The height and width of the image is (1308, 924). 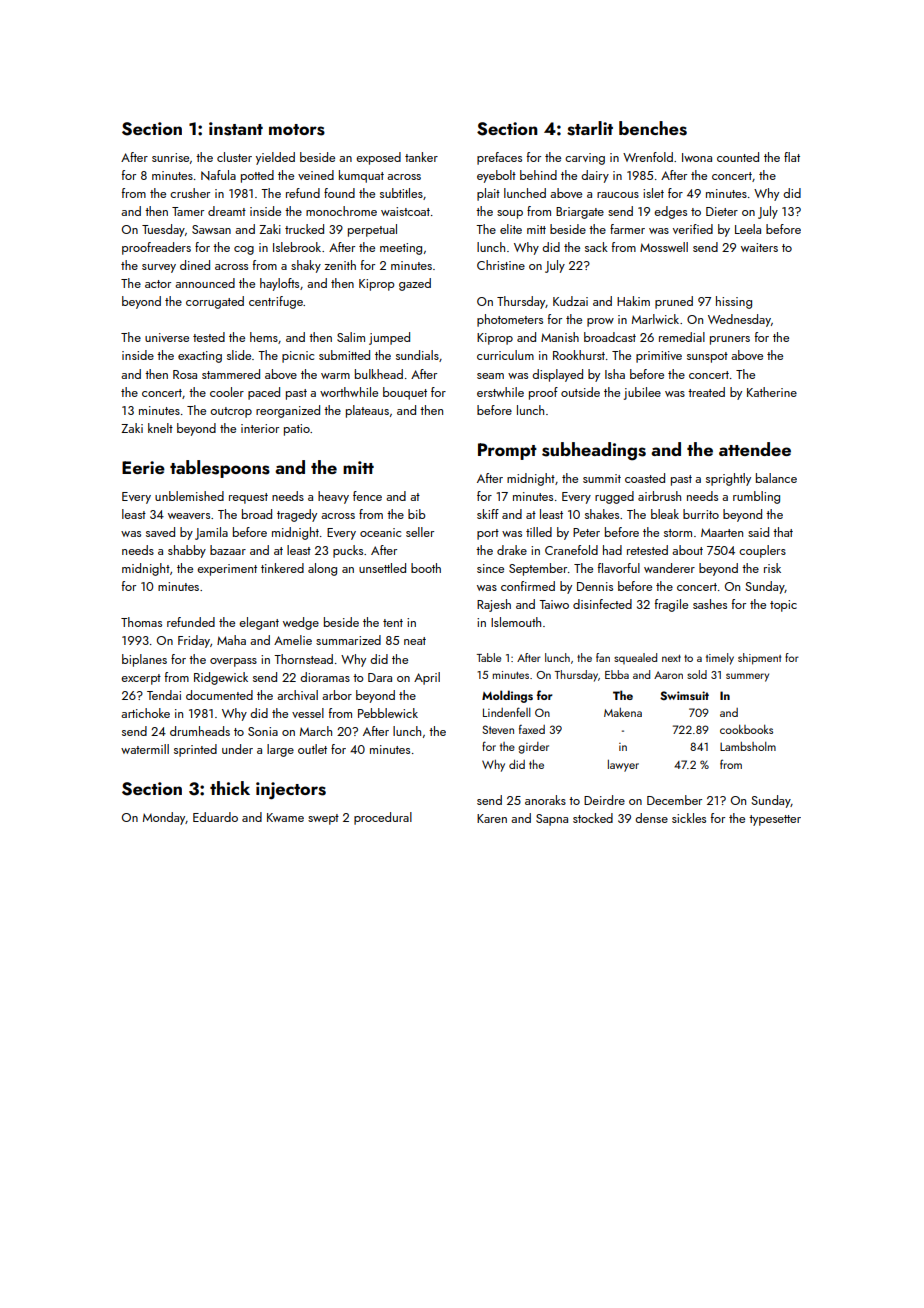 I want to click on booth, so click(x=426, y=568).
